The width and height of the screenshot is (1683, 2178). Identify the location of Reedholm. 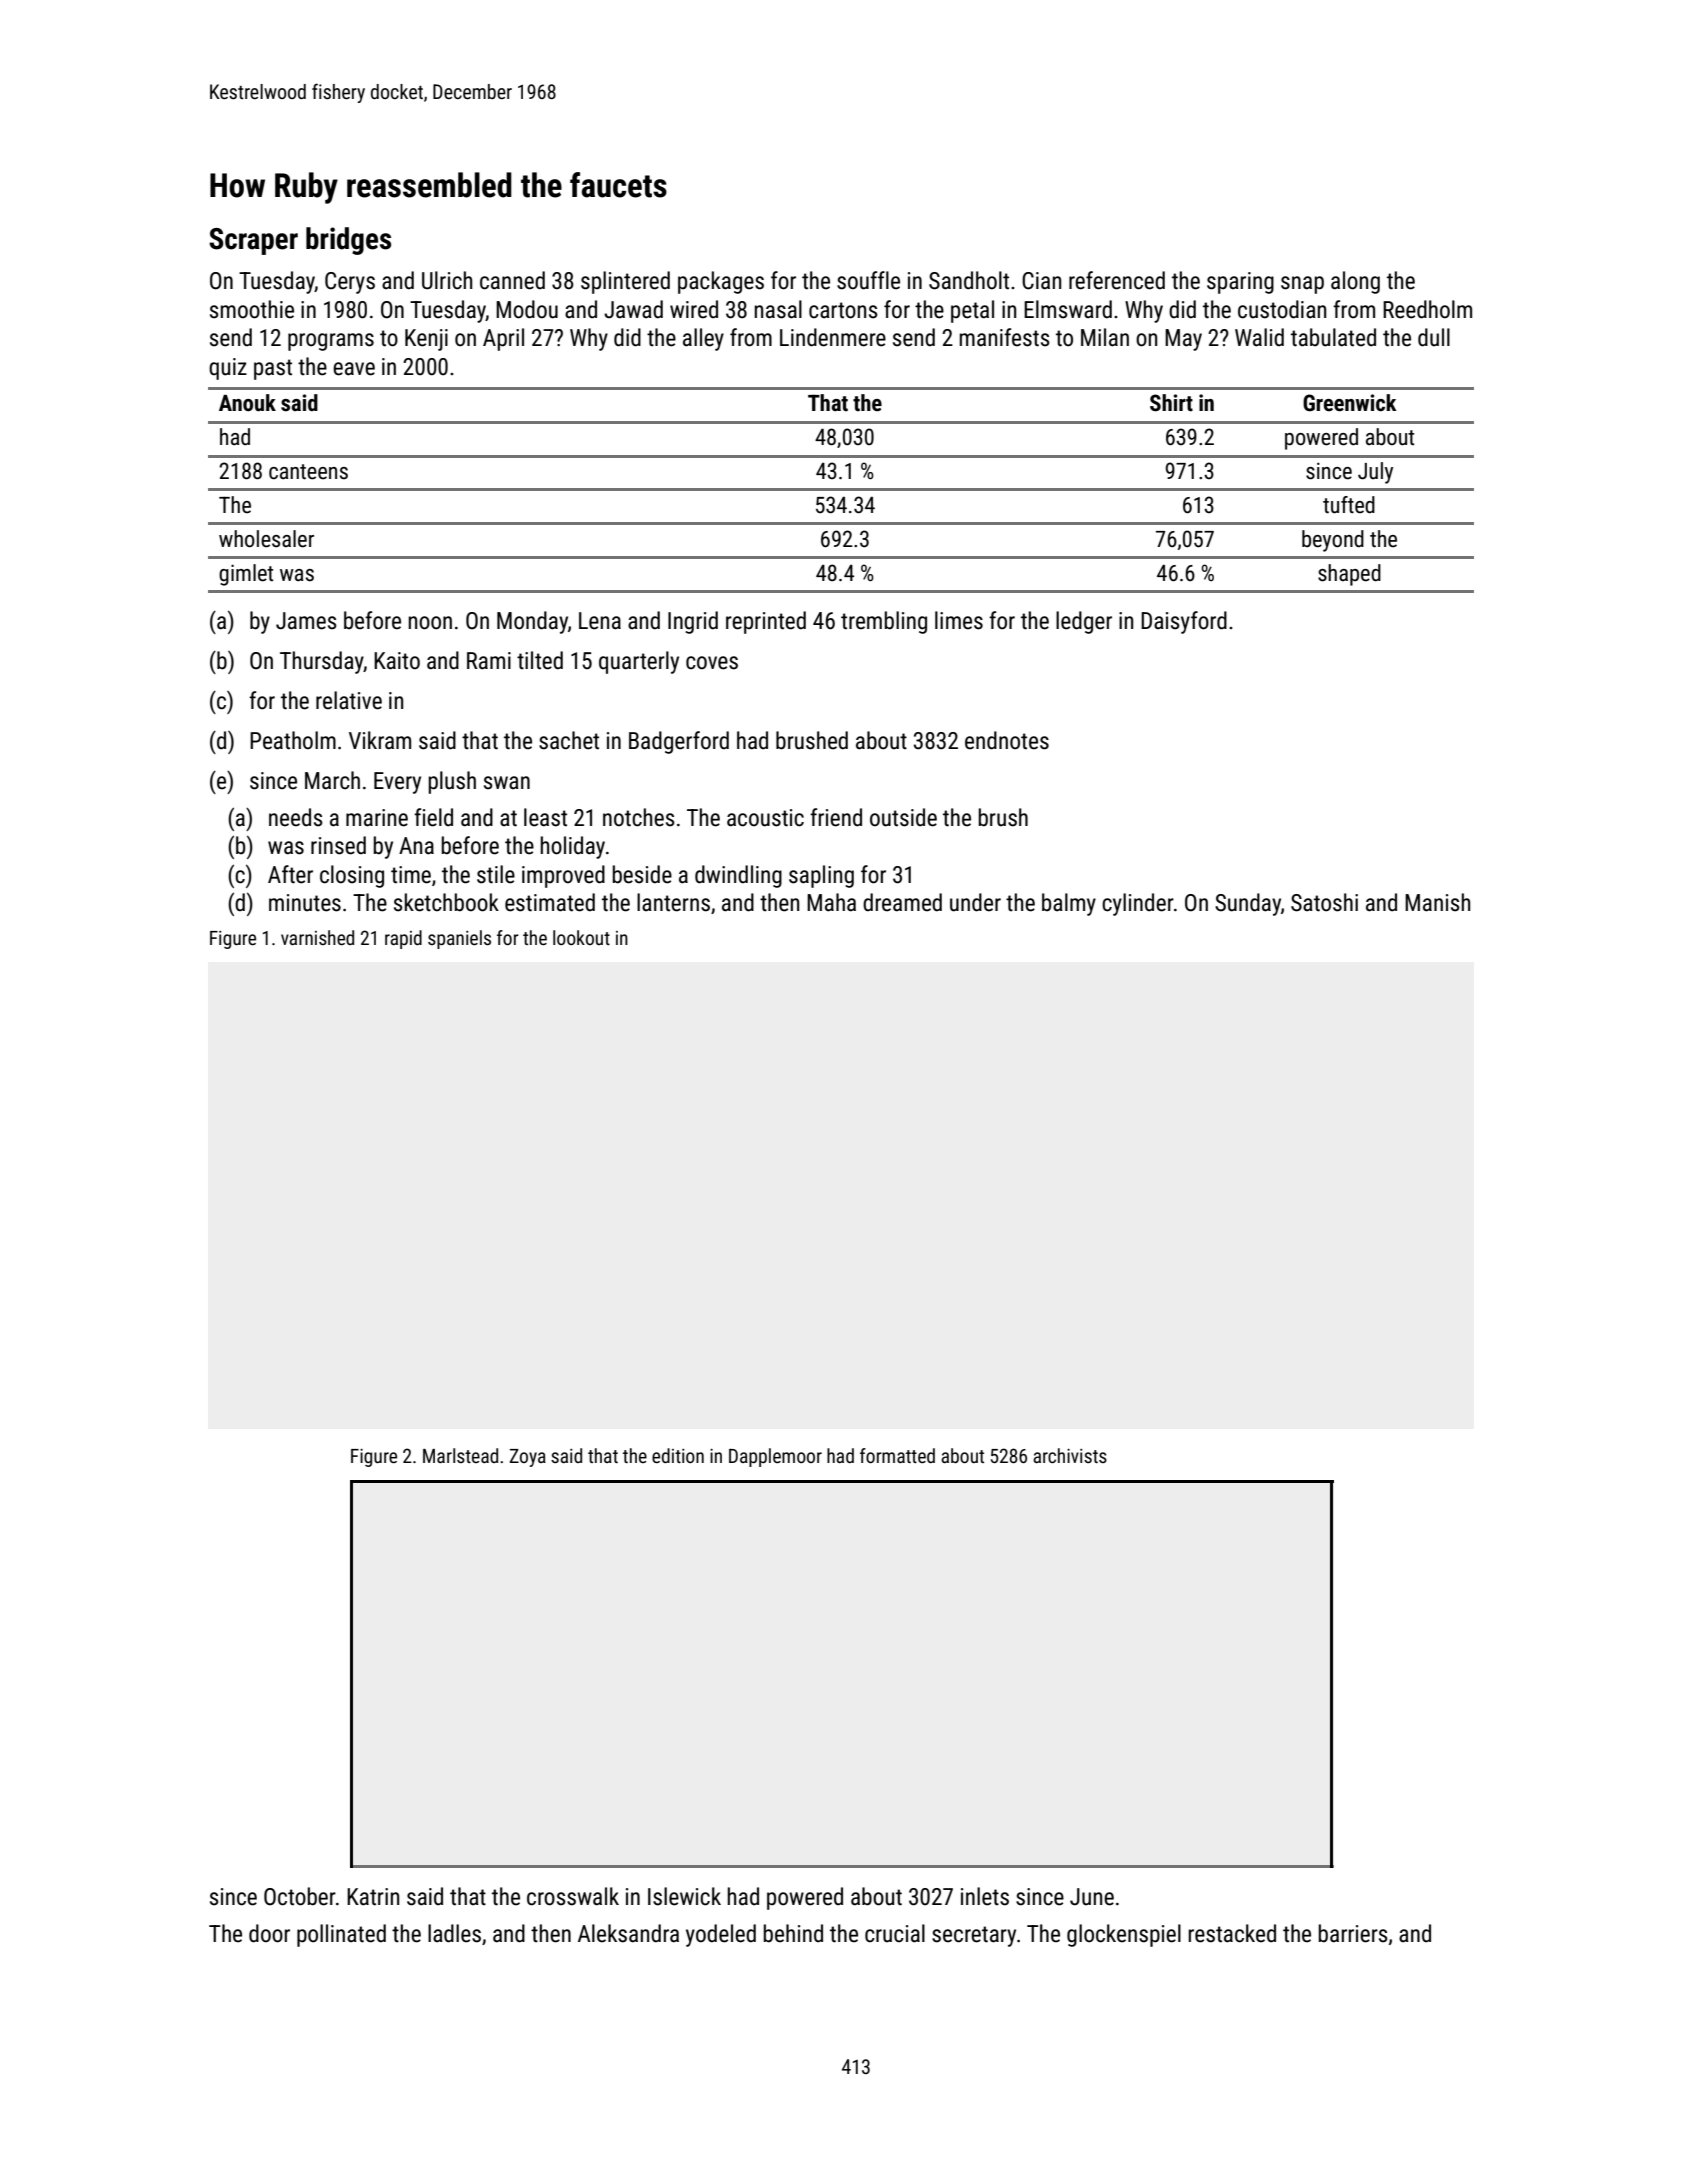
(1427, 309).
